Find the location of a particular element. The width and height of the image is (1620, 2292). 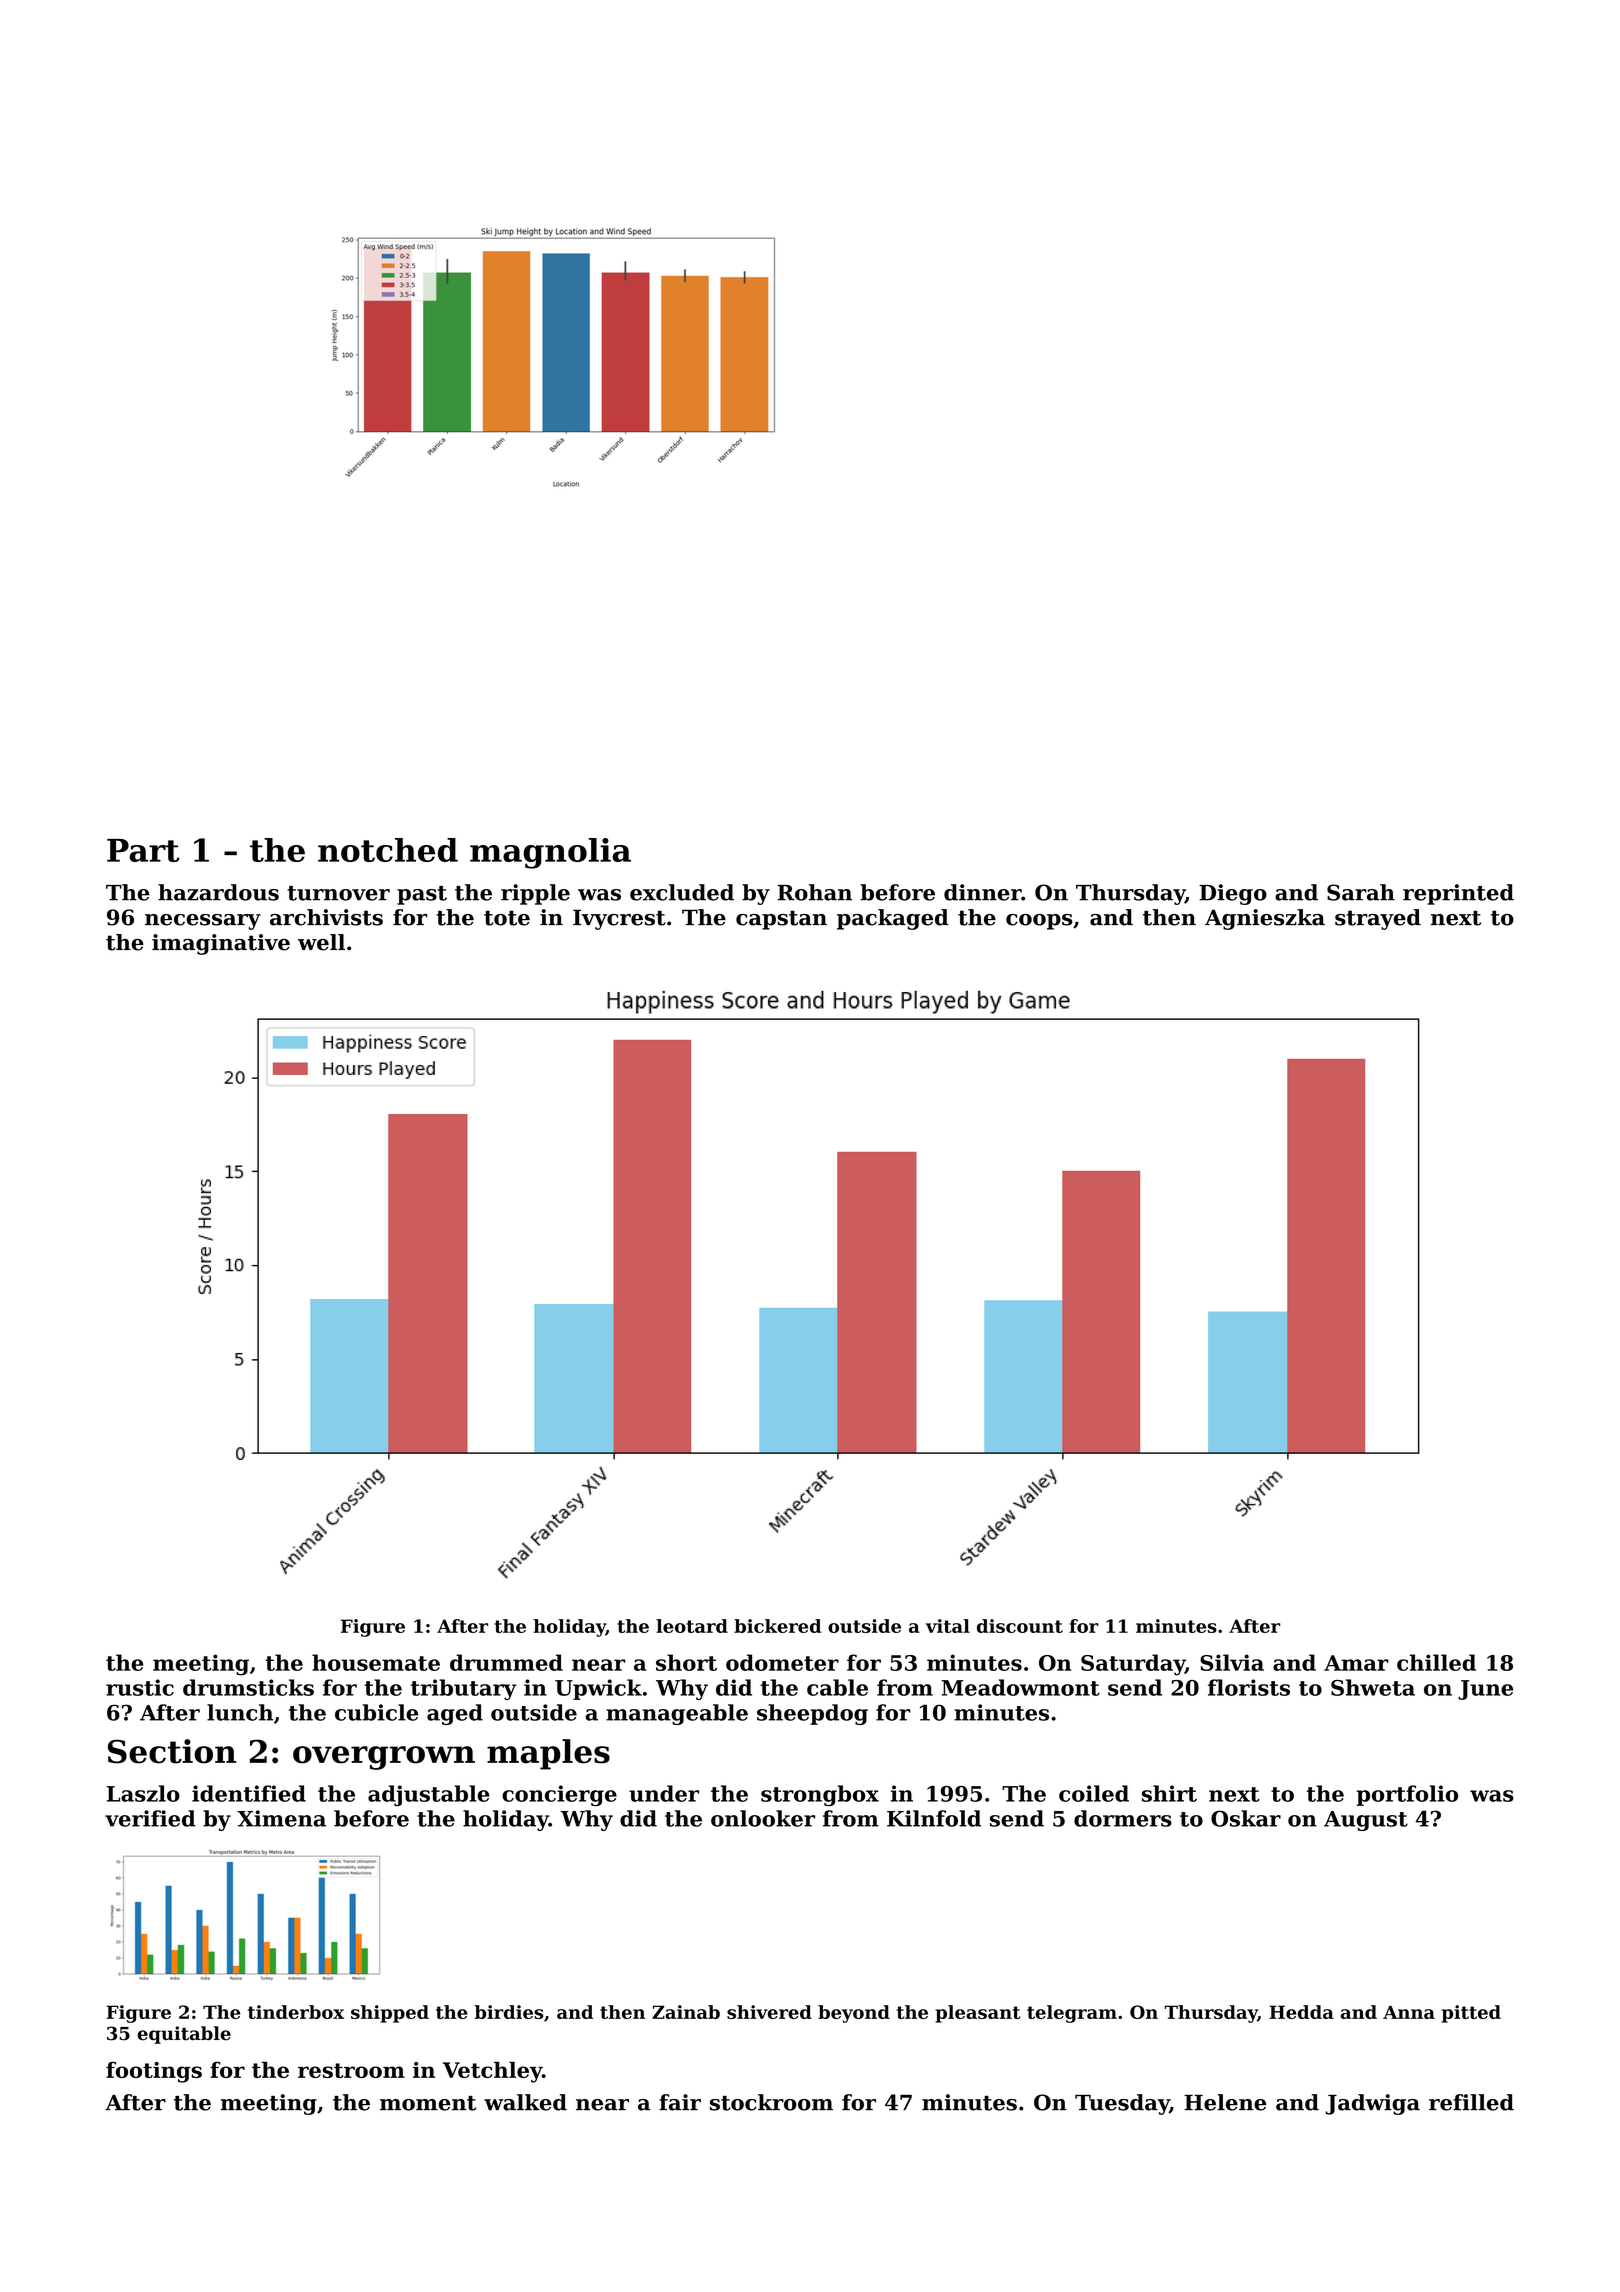

Rohan is located at coordinates (814, 892).
